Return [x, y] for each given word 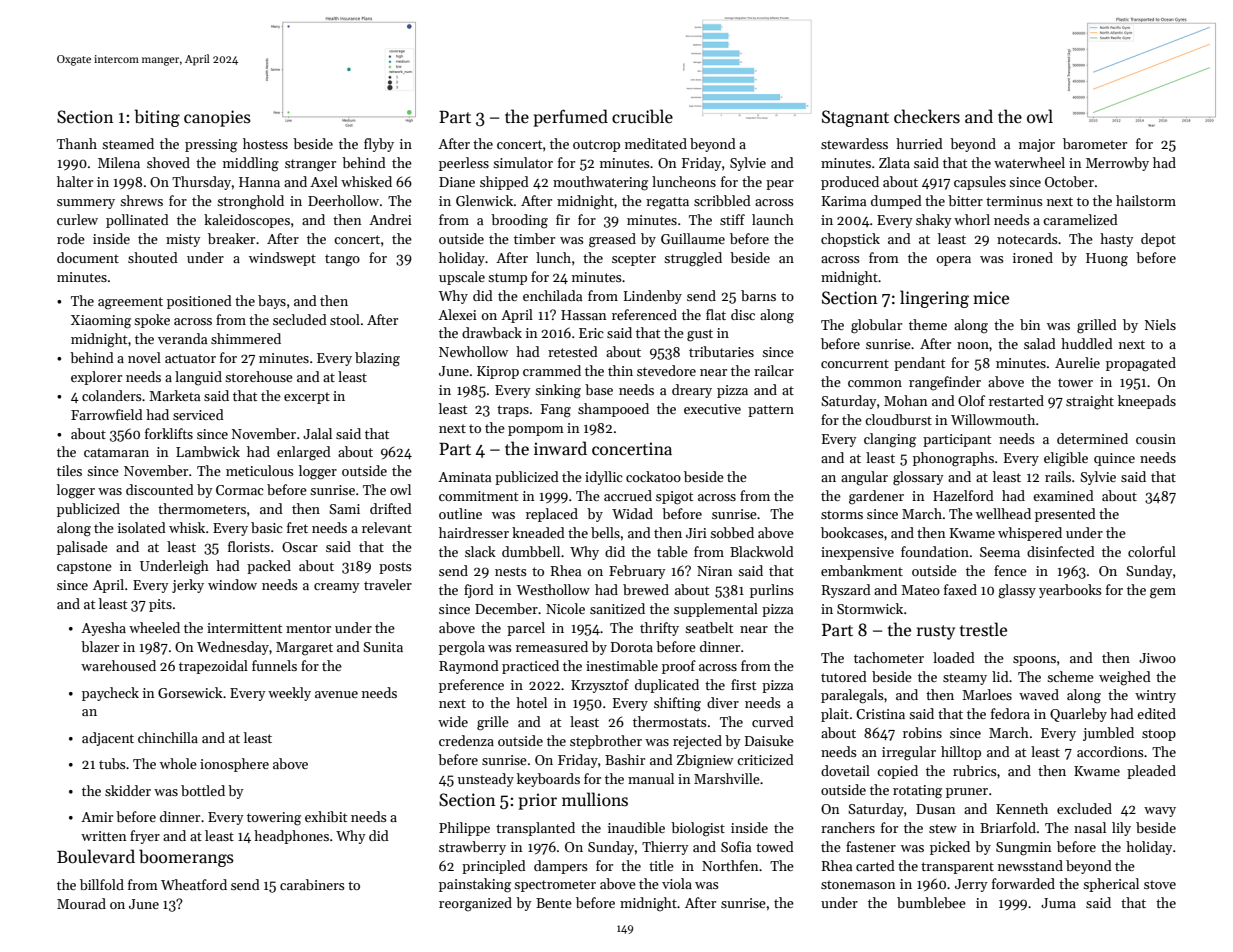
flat [716, 314]
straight [1090, 402]
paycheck [110, 694]
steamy [965, 679]
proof [679, 667]
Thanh [77, 143]
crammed [552, 370]
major [1037, 145]
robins [922, 732]
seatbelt [709, 627]
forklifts [169, 433]
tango [342, 260]
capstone [84, 568]
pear [780, 185]
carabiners [312, 884]
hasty [1117, 240]
